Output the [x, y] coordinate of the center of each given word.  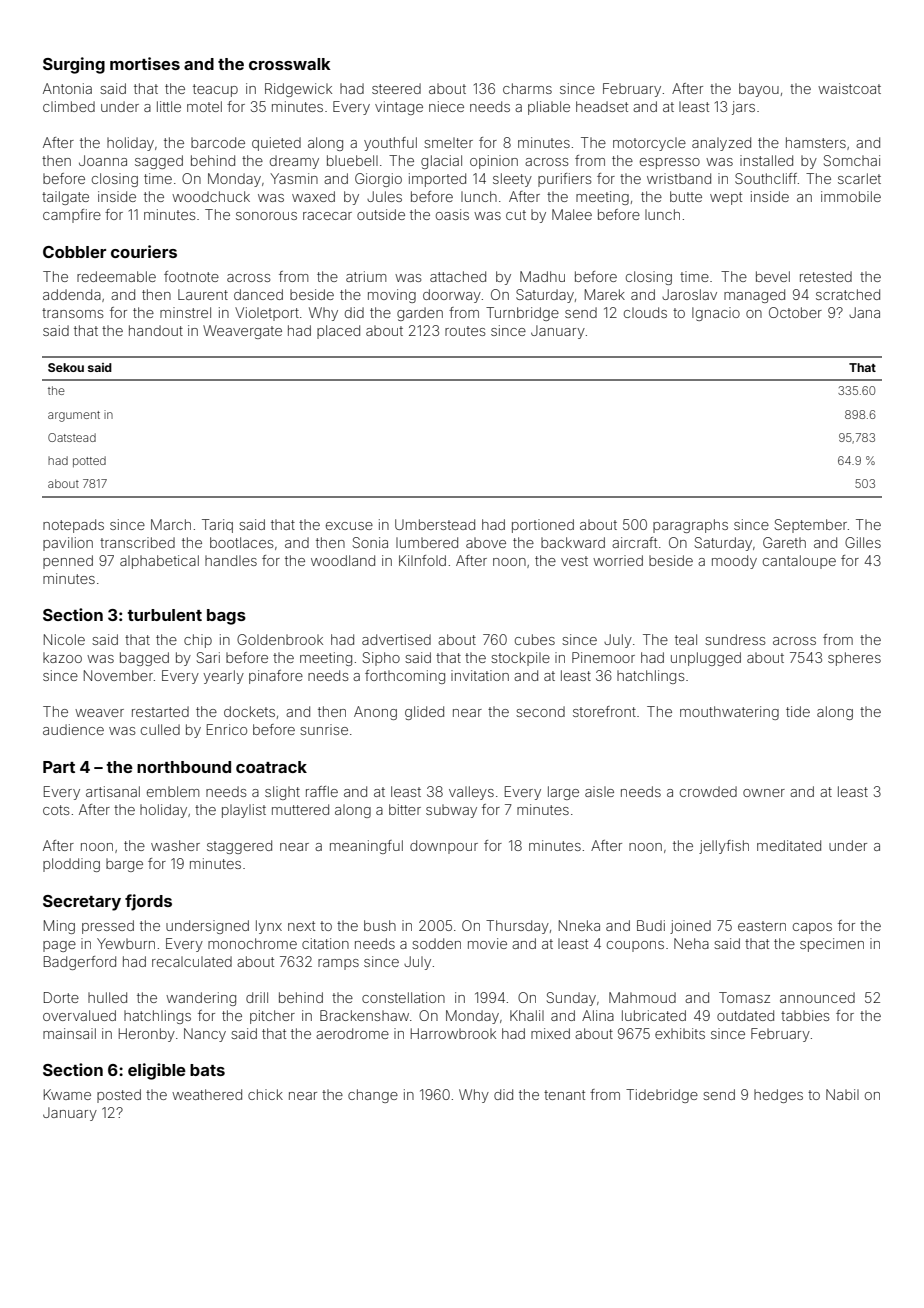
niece [446, 106]
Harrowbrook [453, 1033]
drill [257, 997]
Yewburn [126, 943]
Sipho [381, 659]
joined [690, 927]
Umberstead [435, 524]
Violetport [267, 314]
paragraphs [690, 526]
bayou [759, 90]
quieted [276, 144]
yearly [223, 677]
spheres [854, 659]
